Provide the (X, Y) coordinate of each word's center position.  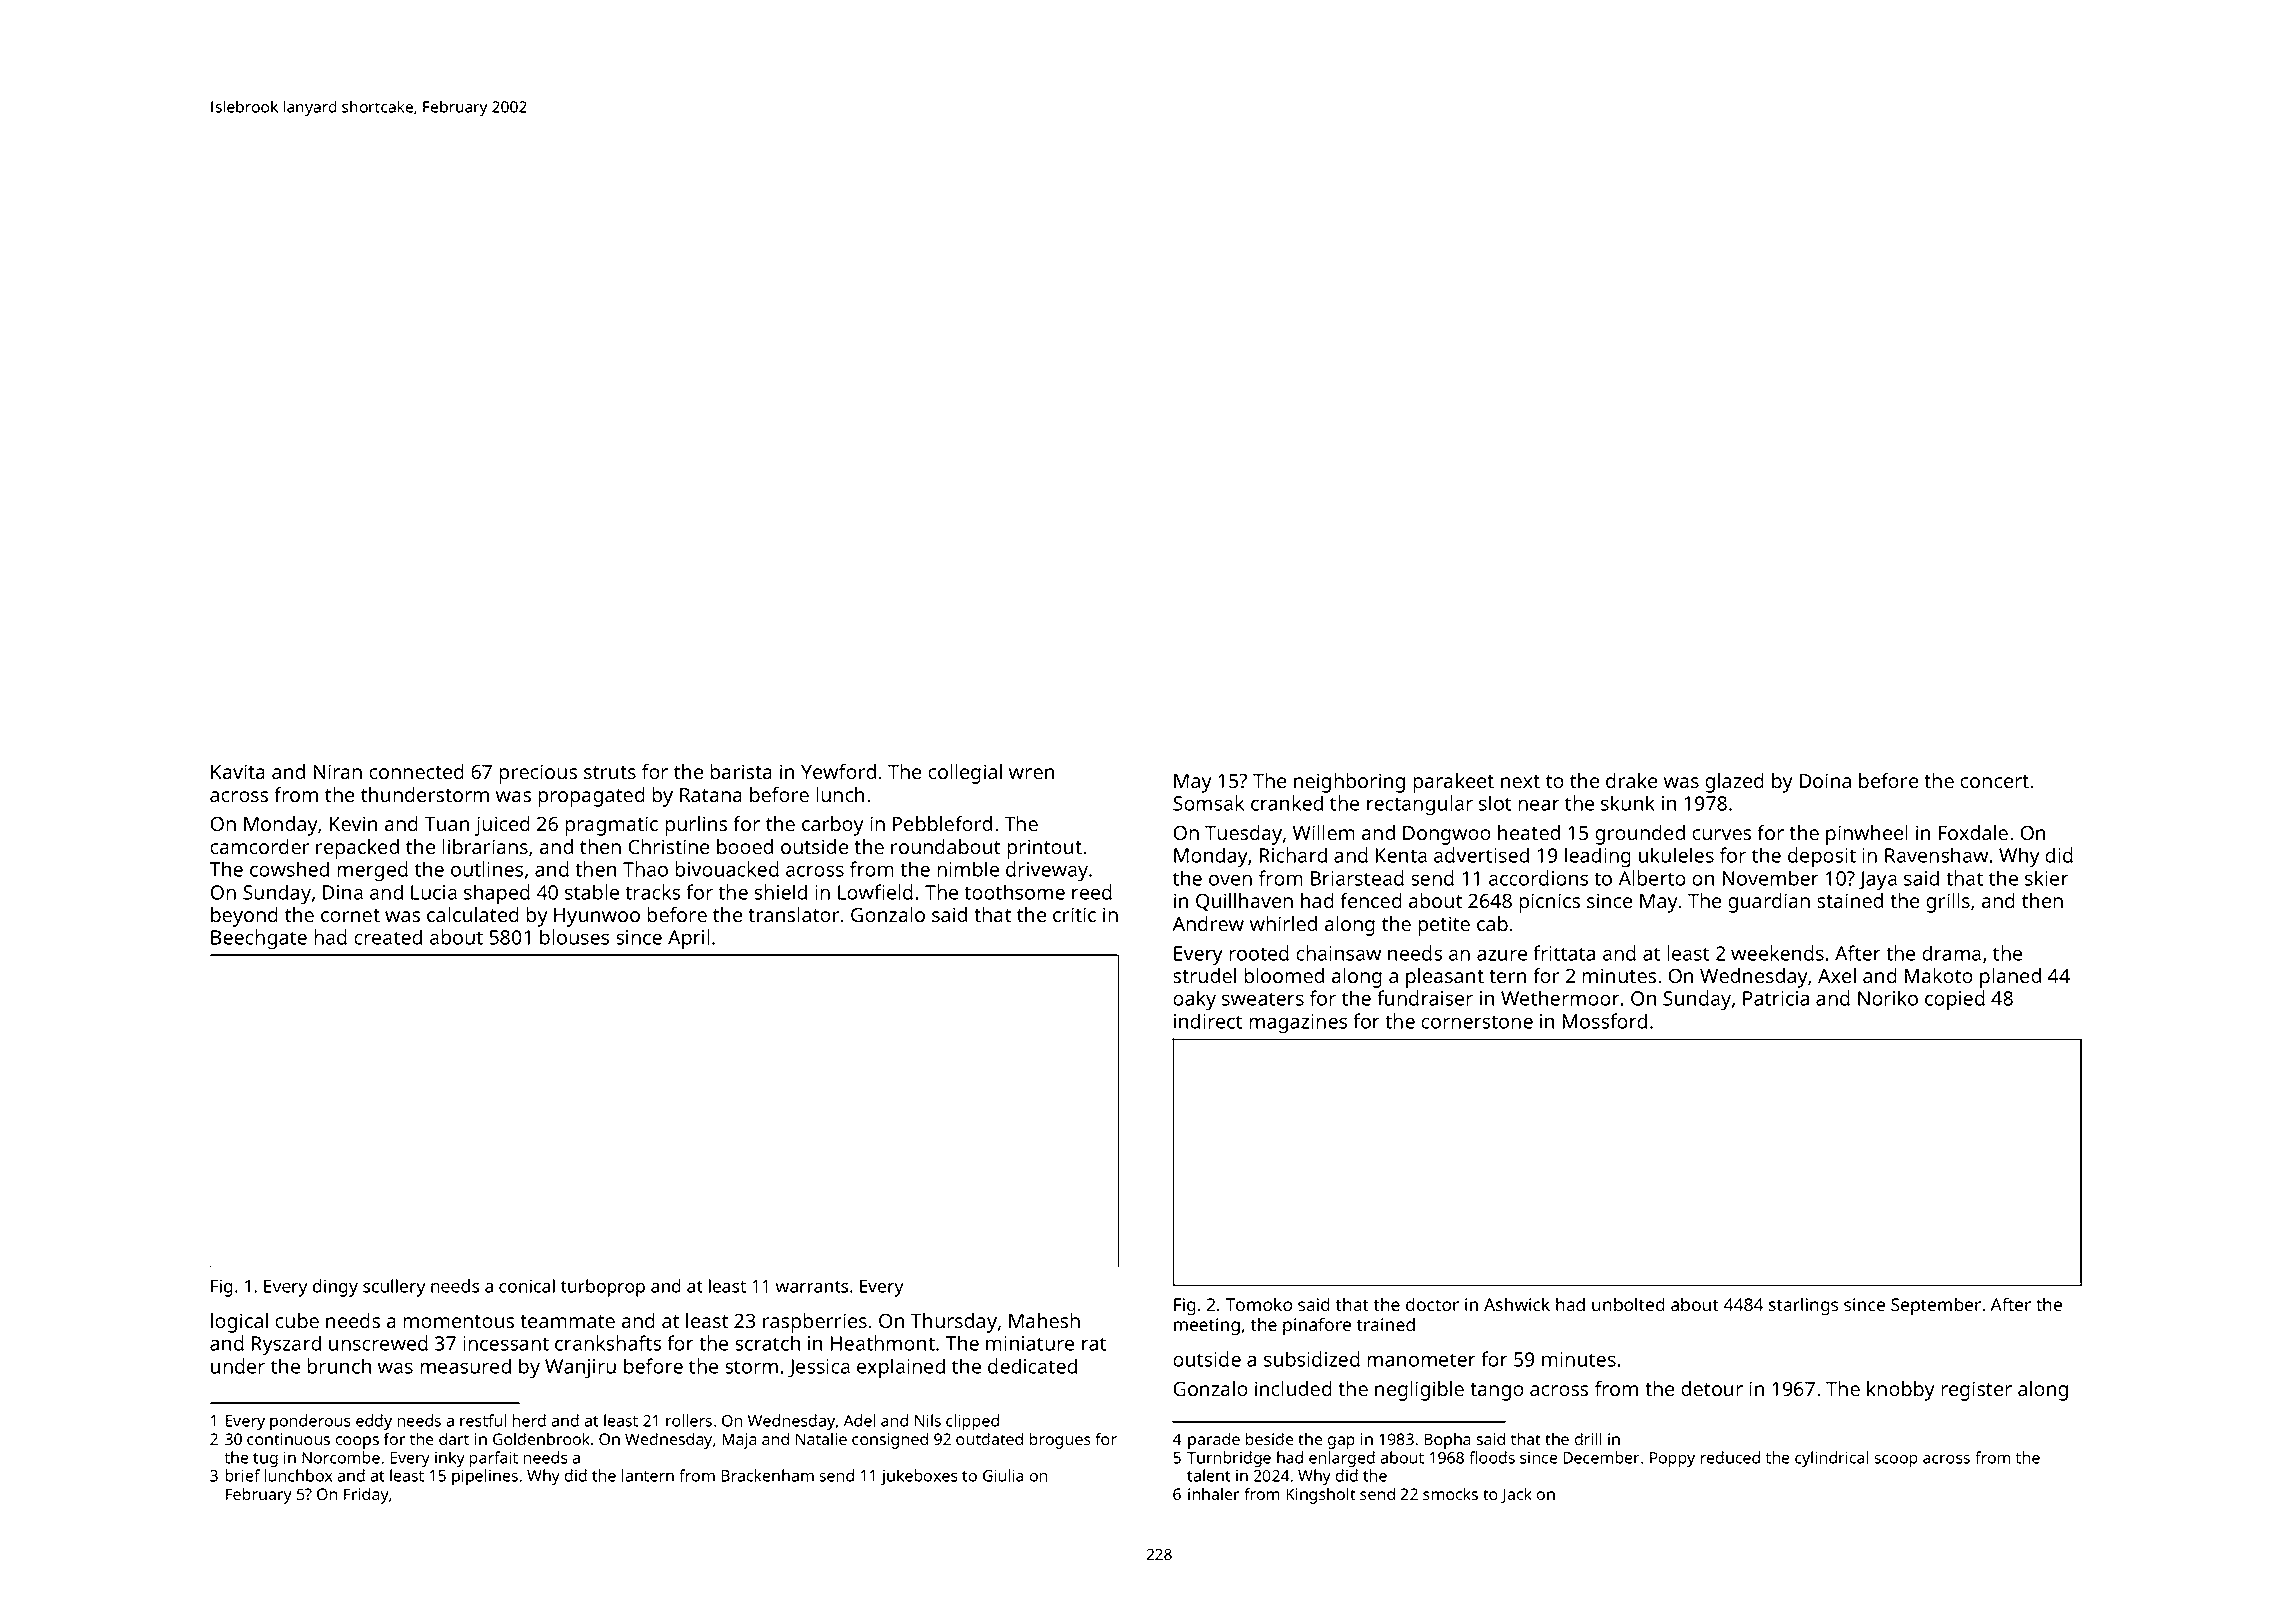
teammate (567, 1321)
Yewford (838, 771)
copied (1955, 1000)
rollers (689, 1420)
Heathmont (883, 1343)
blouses (574, 937)
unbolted (1628, 1304)
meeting (1207, 1327)
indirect (1208, 1021)
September (1936, 1306)
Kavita (238, 771)
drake (1631, 780)
